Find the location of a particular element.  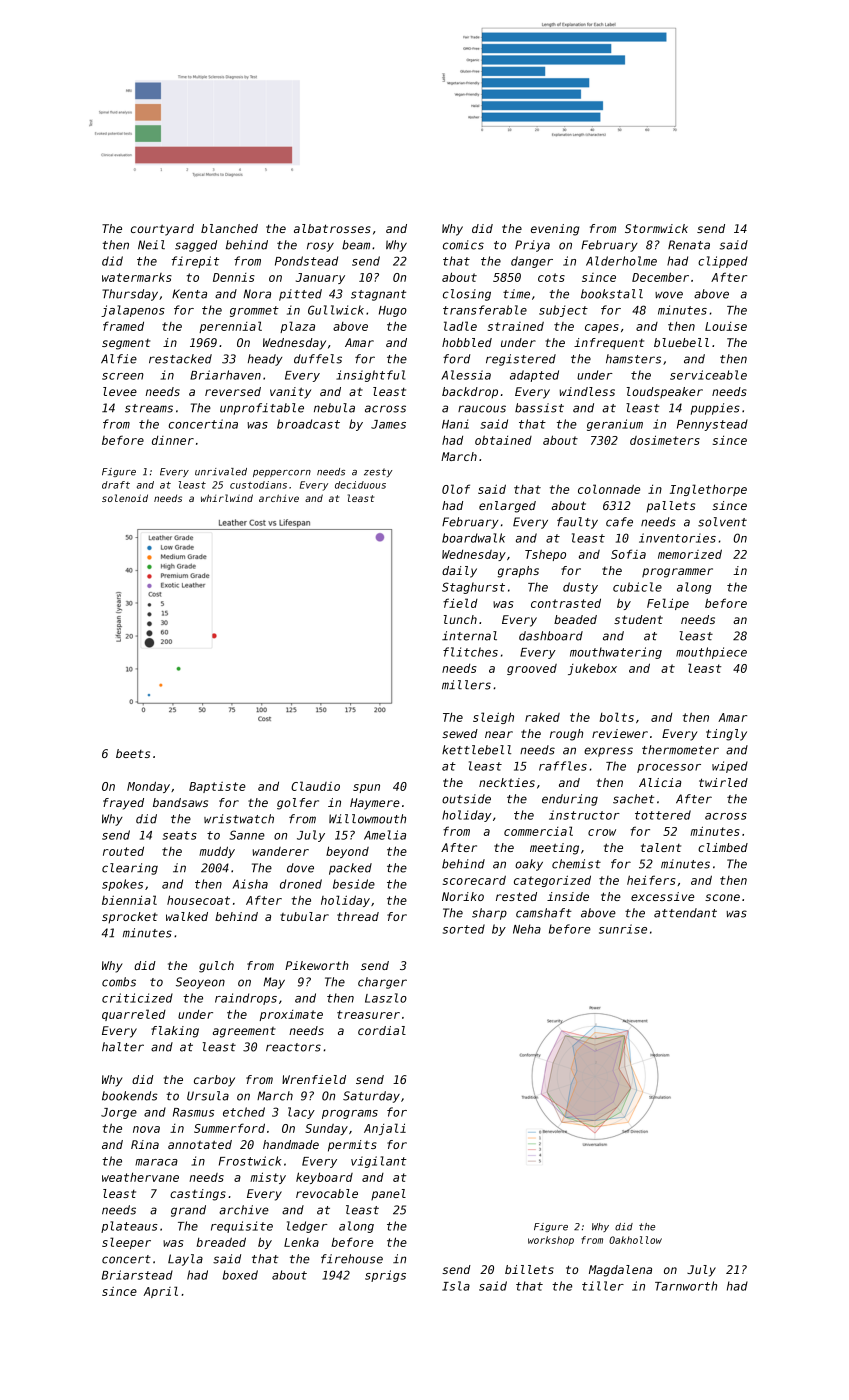

crow is located at coordinates (602, 832).
